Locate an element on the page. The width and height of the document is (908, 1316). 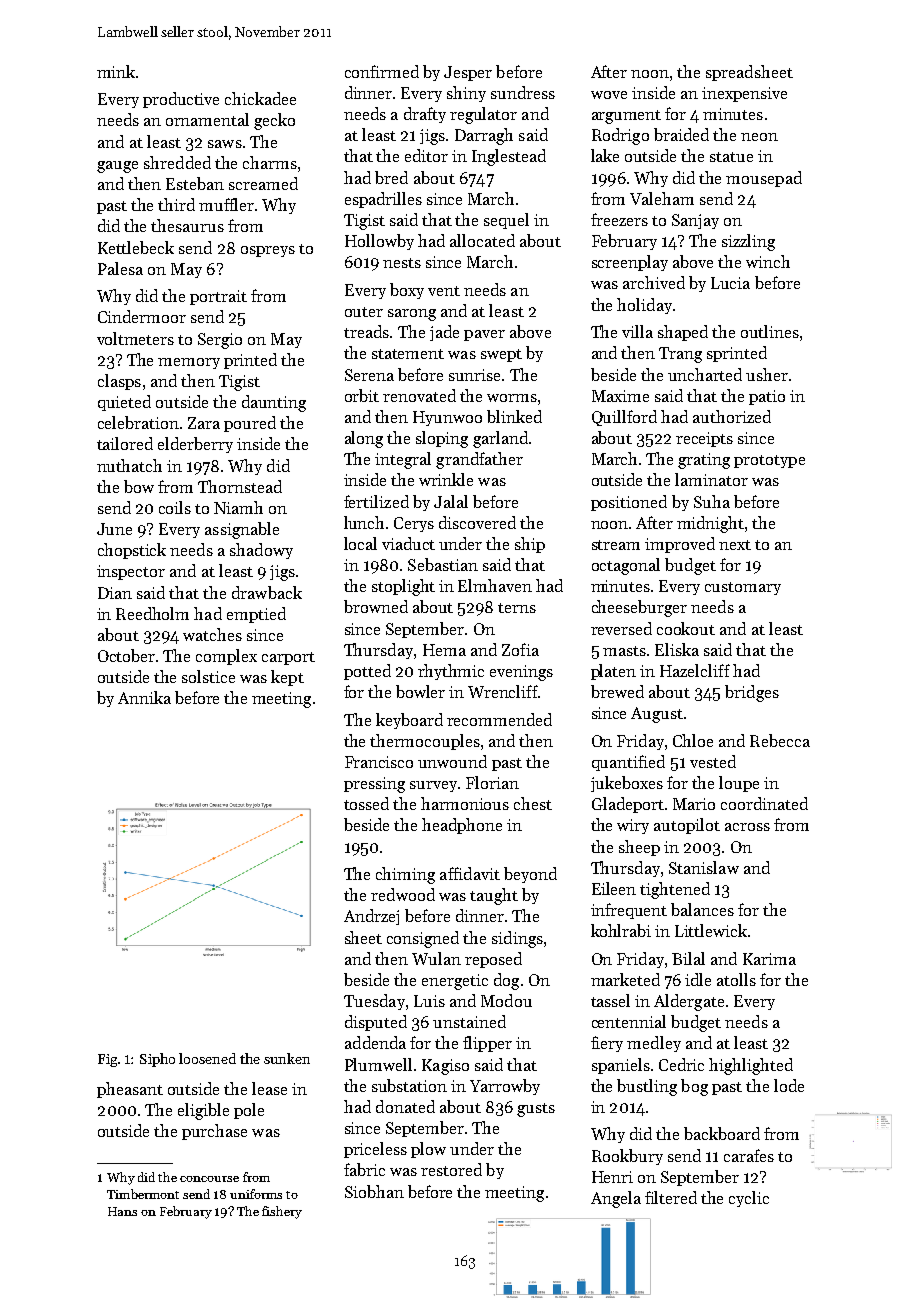
Andrzej is located at coordinates (371, 917).
